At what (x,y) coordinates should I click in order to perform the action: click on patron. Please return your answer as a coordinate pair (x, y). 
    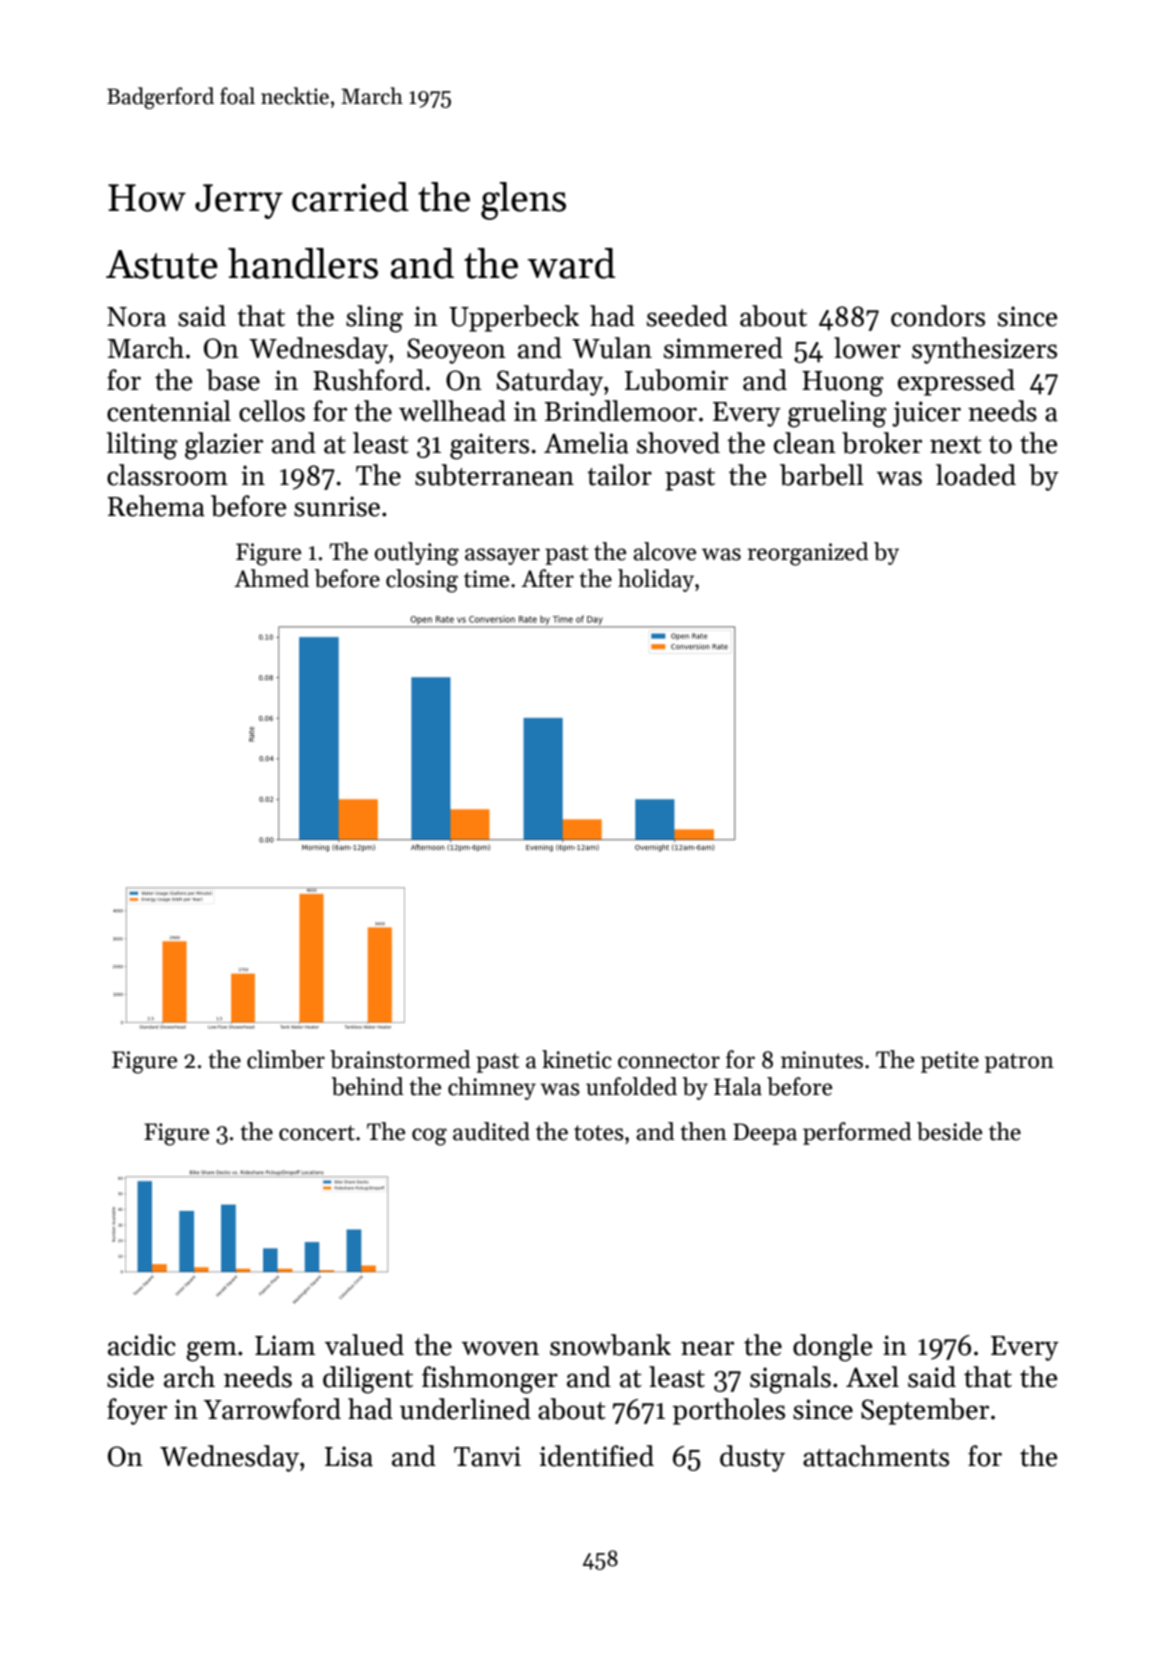
    Looking at the image, I should click on (1019, 1063).
